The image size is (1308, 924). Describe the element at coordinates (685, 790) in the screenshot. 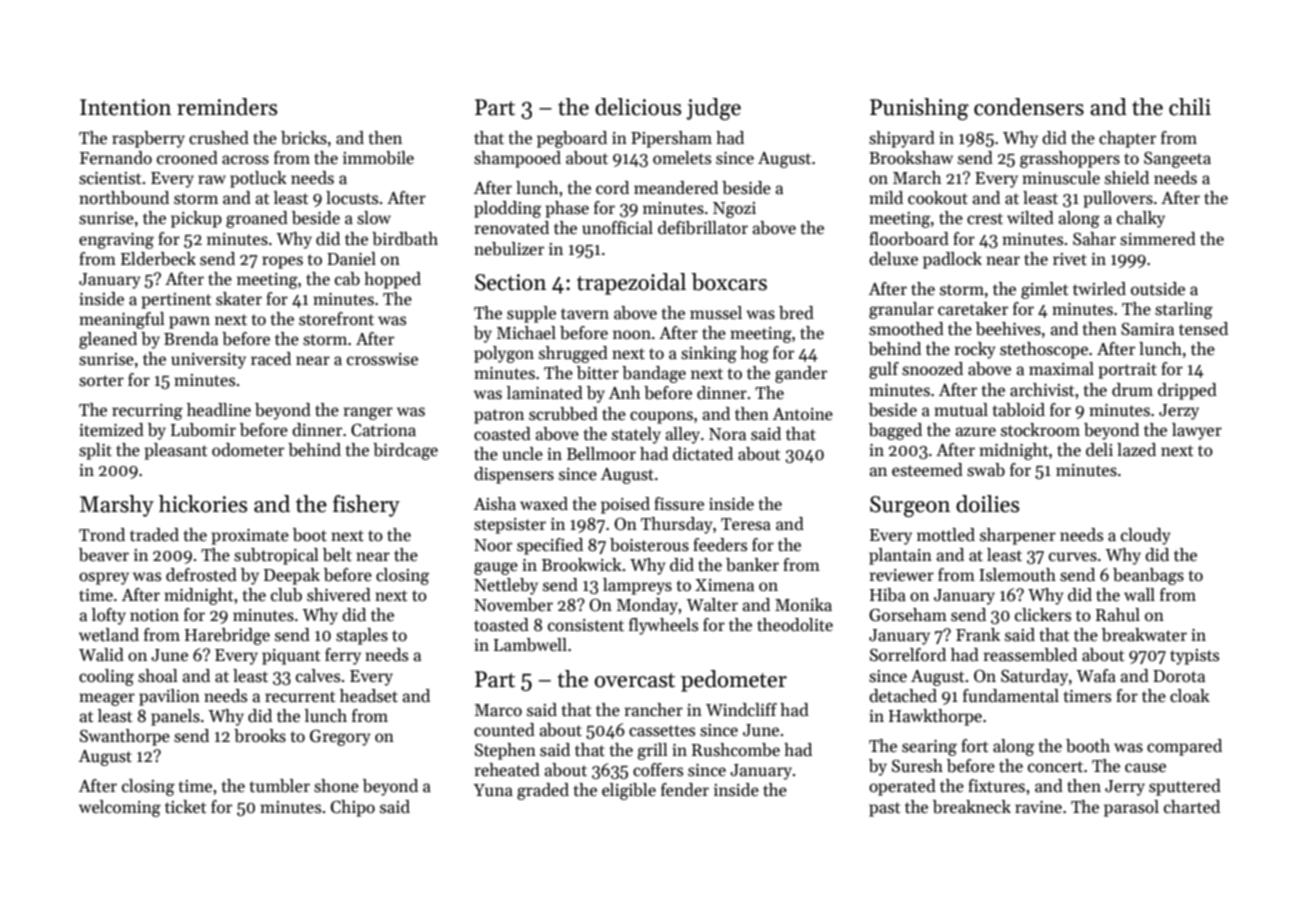

I see `fender` at that location.
